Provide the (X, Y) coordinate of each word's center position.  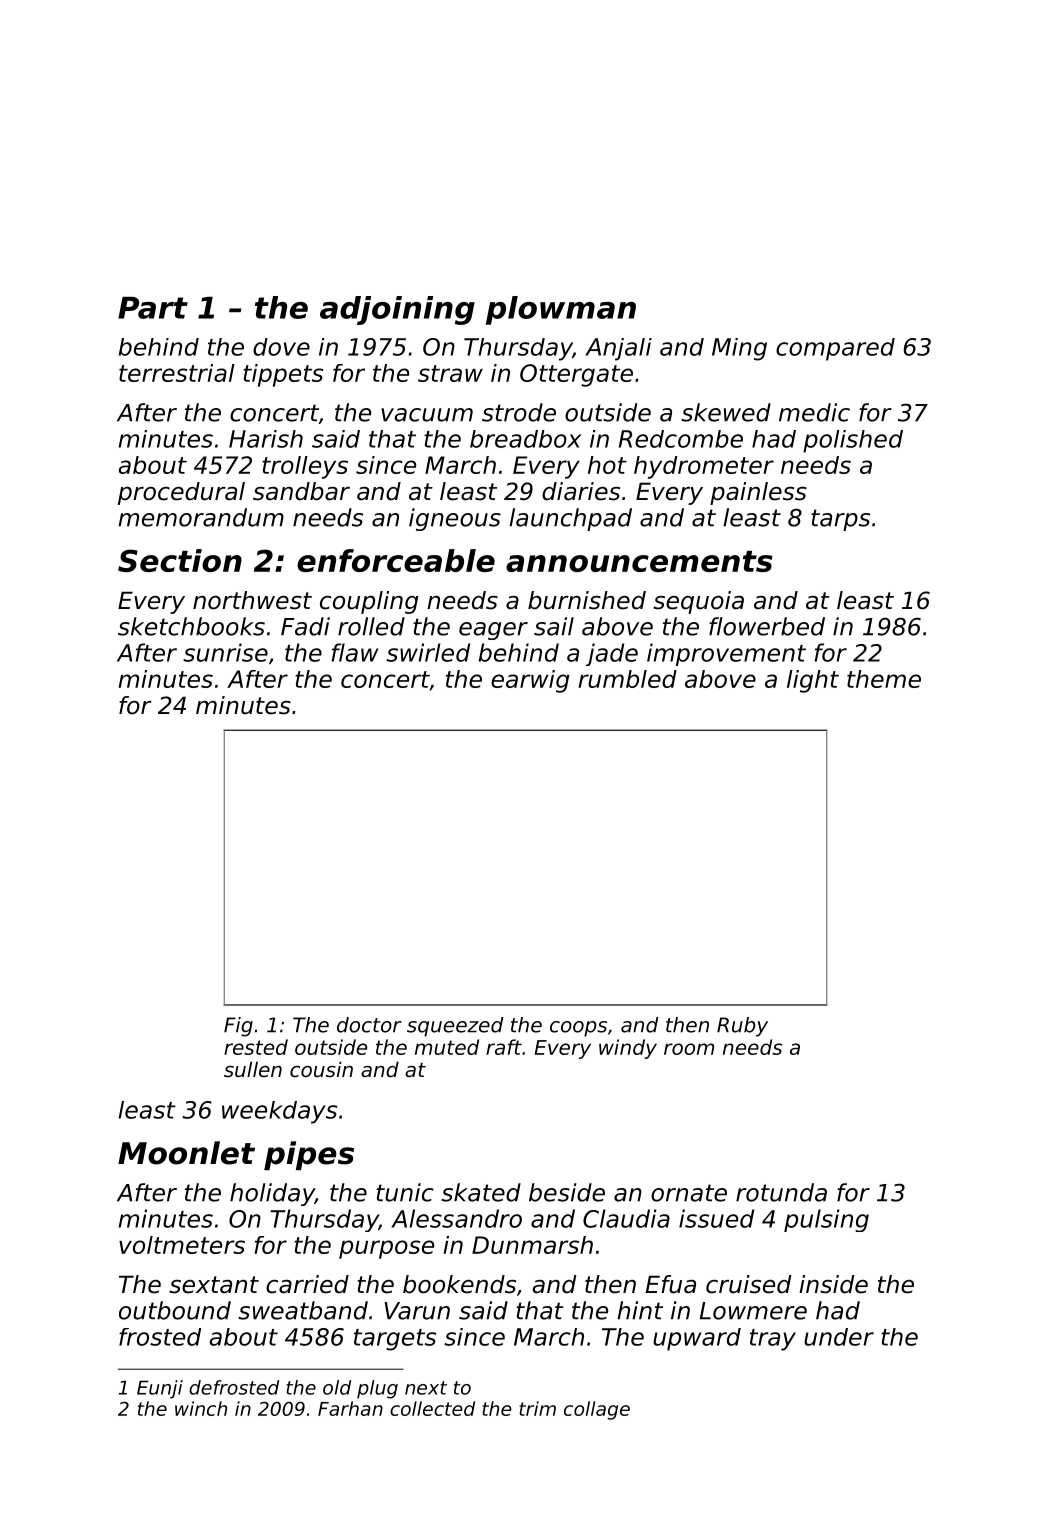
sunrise (225, 652)
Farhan (350, 1408)
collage (597, 1410)
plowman (561, 310)
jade (612, 654)
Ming (739, 349)
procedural (181, 493)
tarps (840, 520)
